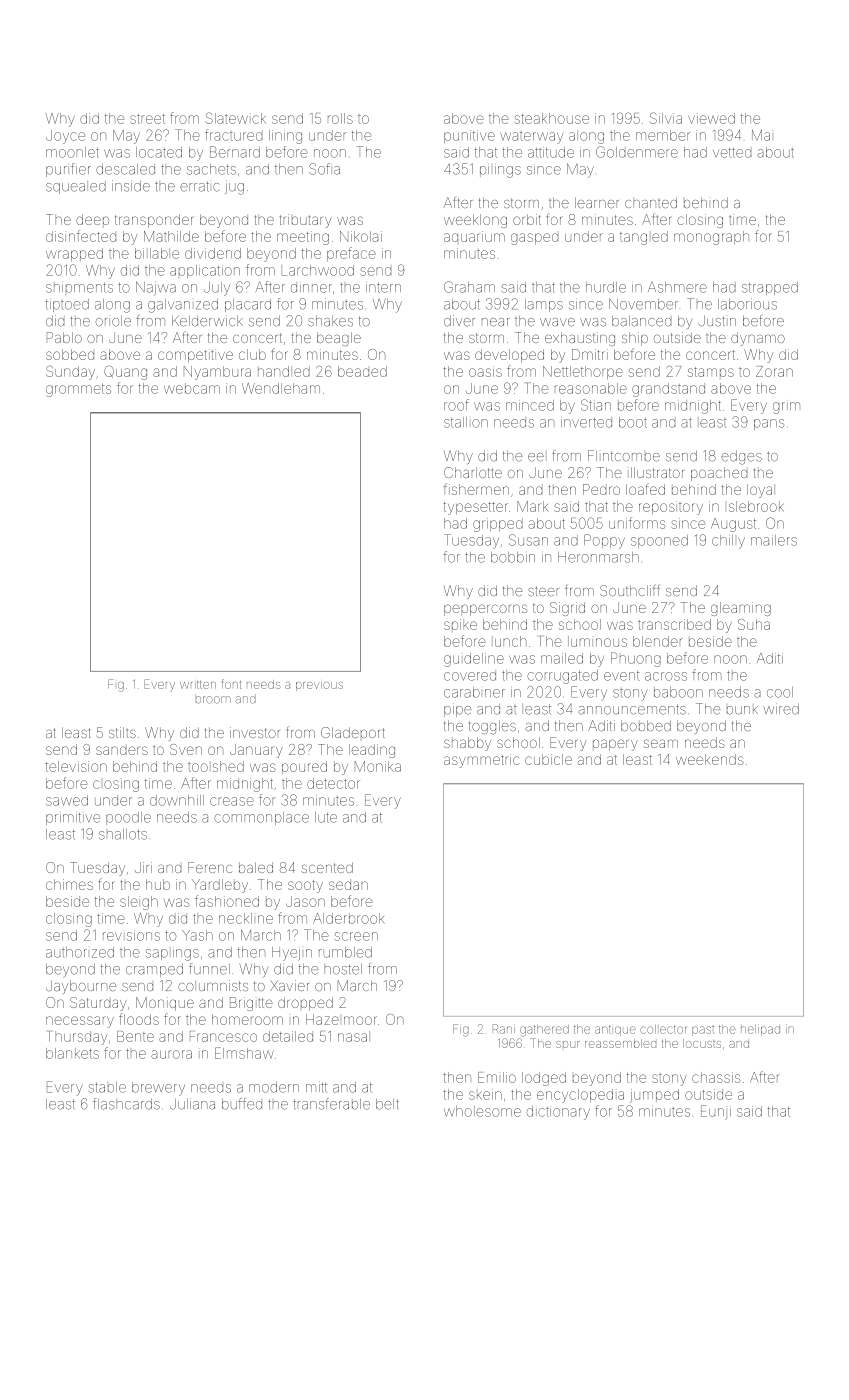 This screenshot has width=849, height=1400. I want to click on Juliana, so click(192, 1104).
